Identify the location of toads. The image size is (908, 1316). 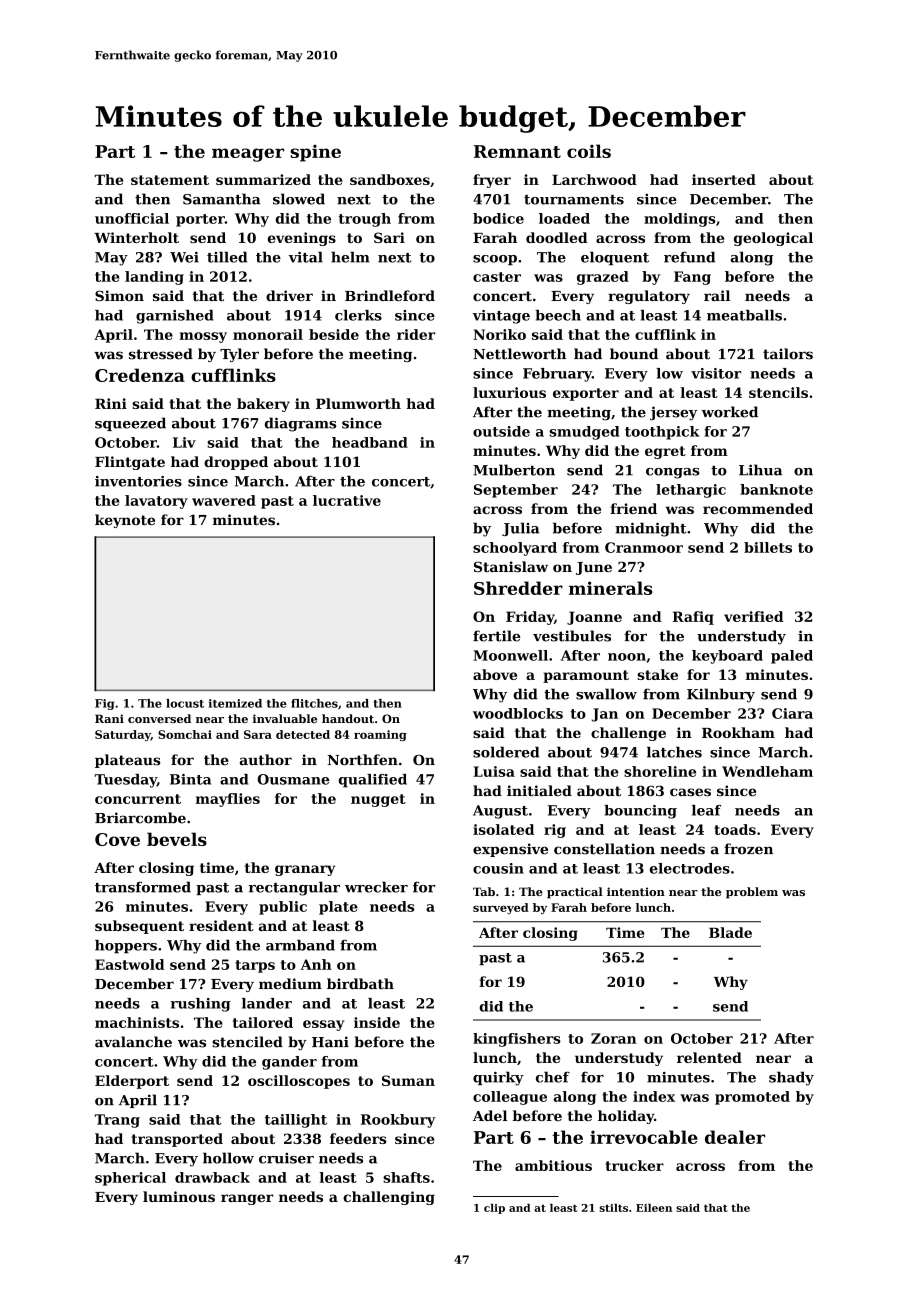
(735, 829).
